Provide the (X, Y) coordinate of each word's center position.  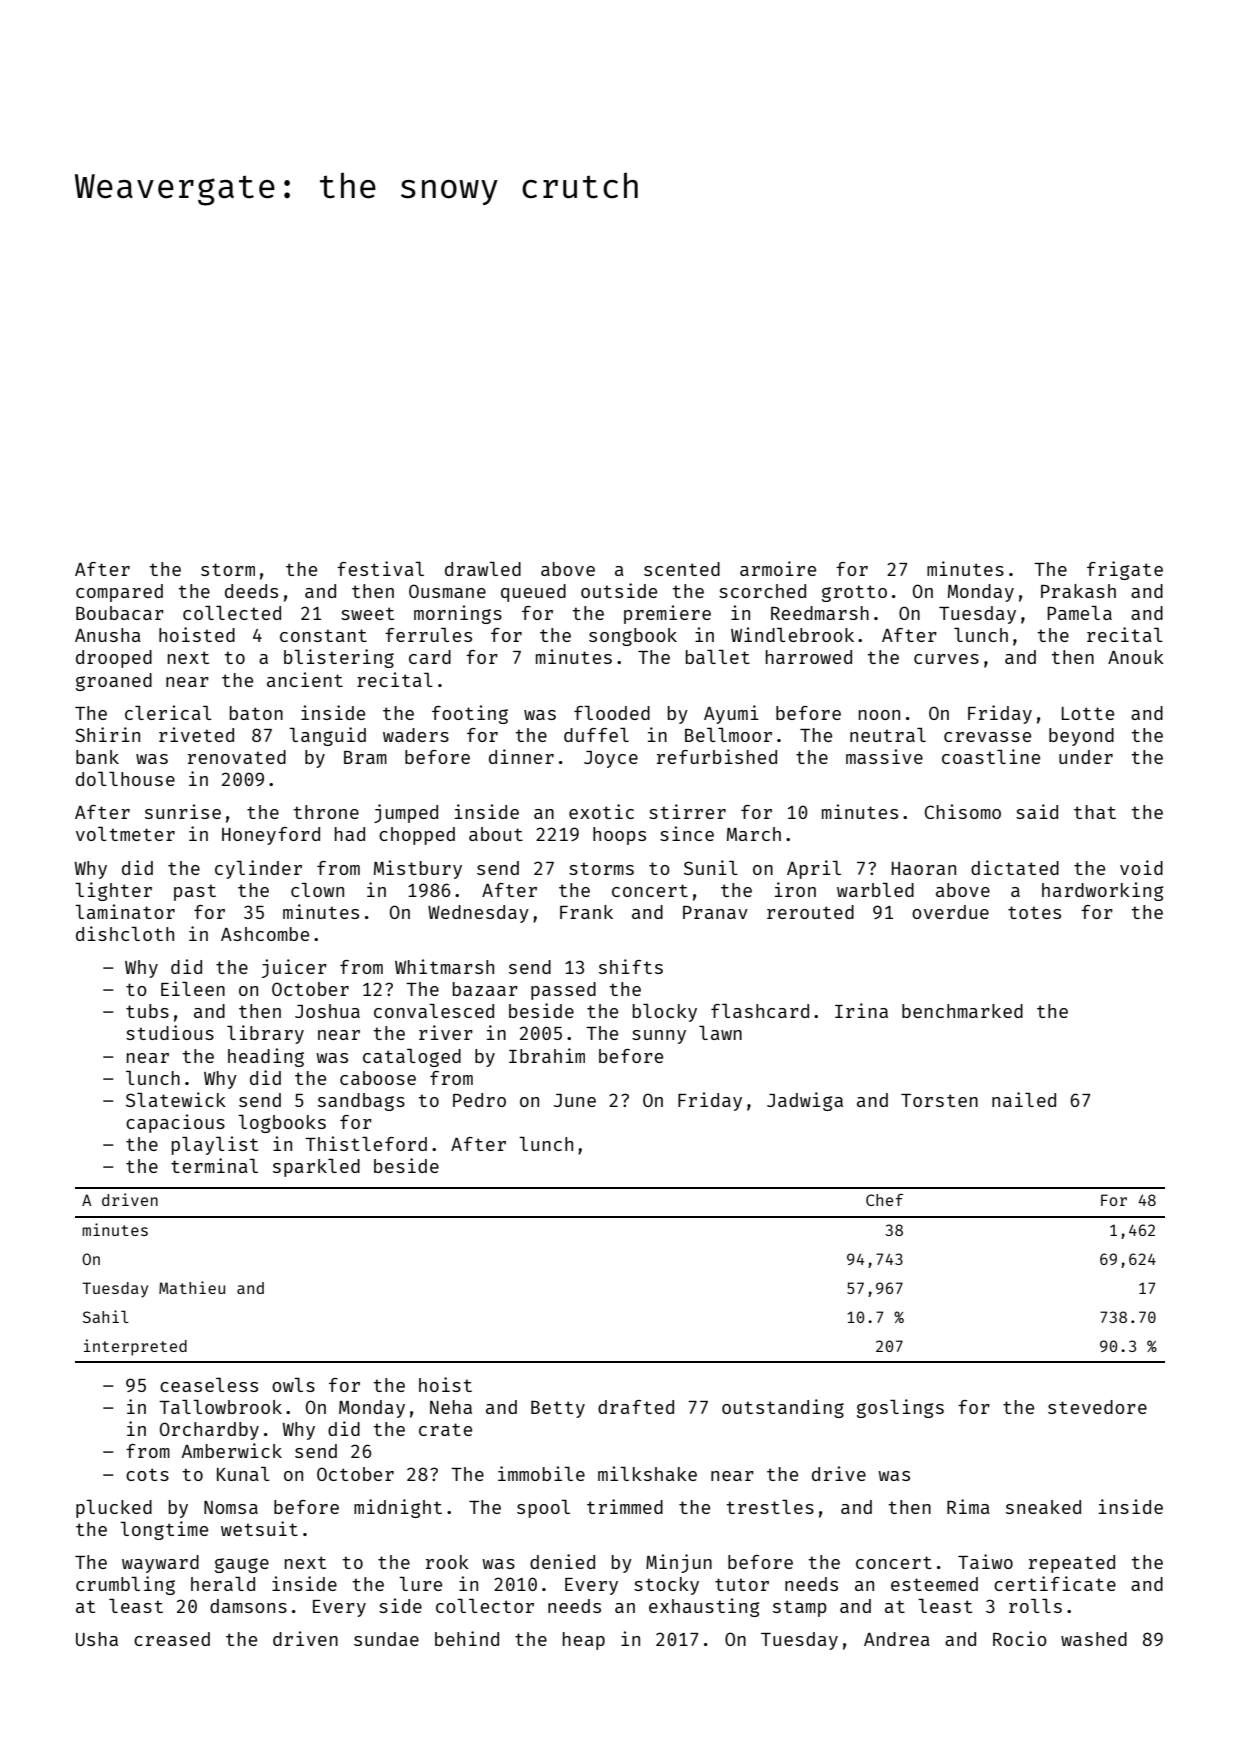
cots (147, 1474)
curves (946, 659)
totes (1034, 912)
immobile (541, 1473)
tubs (147, 1011)
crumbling (125, 1585)
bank (97, 757)
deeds (251, 591)
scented (682, 569)
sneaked (1043, 1507)
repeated (1072, 1564)
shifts (631, 966)
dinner (521, 756)
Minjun (679, 1563)
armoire (778, 568)
